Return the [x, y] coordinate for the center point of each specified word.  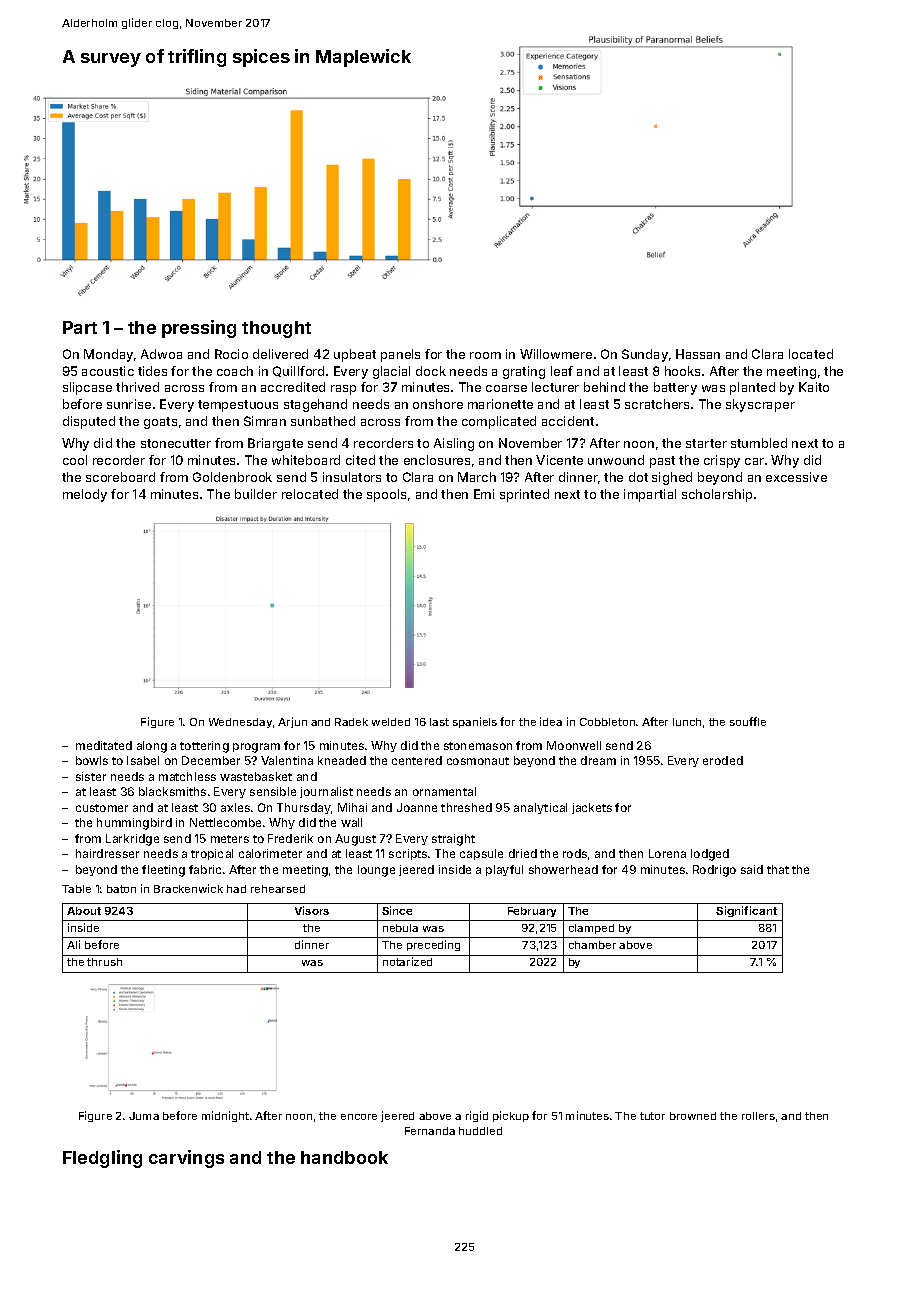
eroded [723, 760]
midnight [225, 1116]
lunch [687, 722]
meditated [104, 745]
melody [85, 495]
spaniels [475, 722]
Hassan [698, 354]
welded [391, 722]
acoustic [108, 371]
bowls [92, 760]
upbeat [355, 355]
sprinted [524, 495]
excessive [796, 477]
